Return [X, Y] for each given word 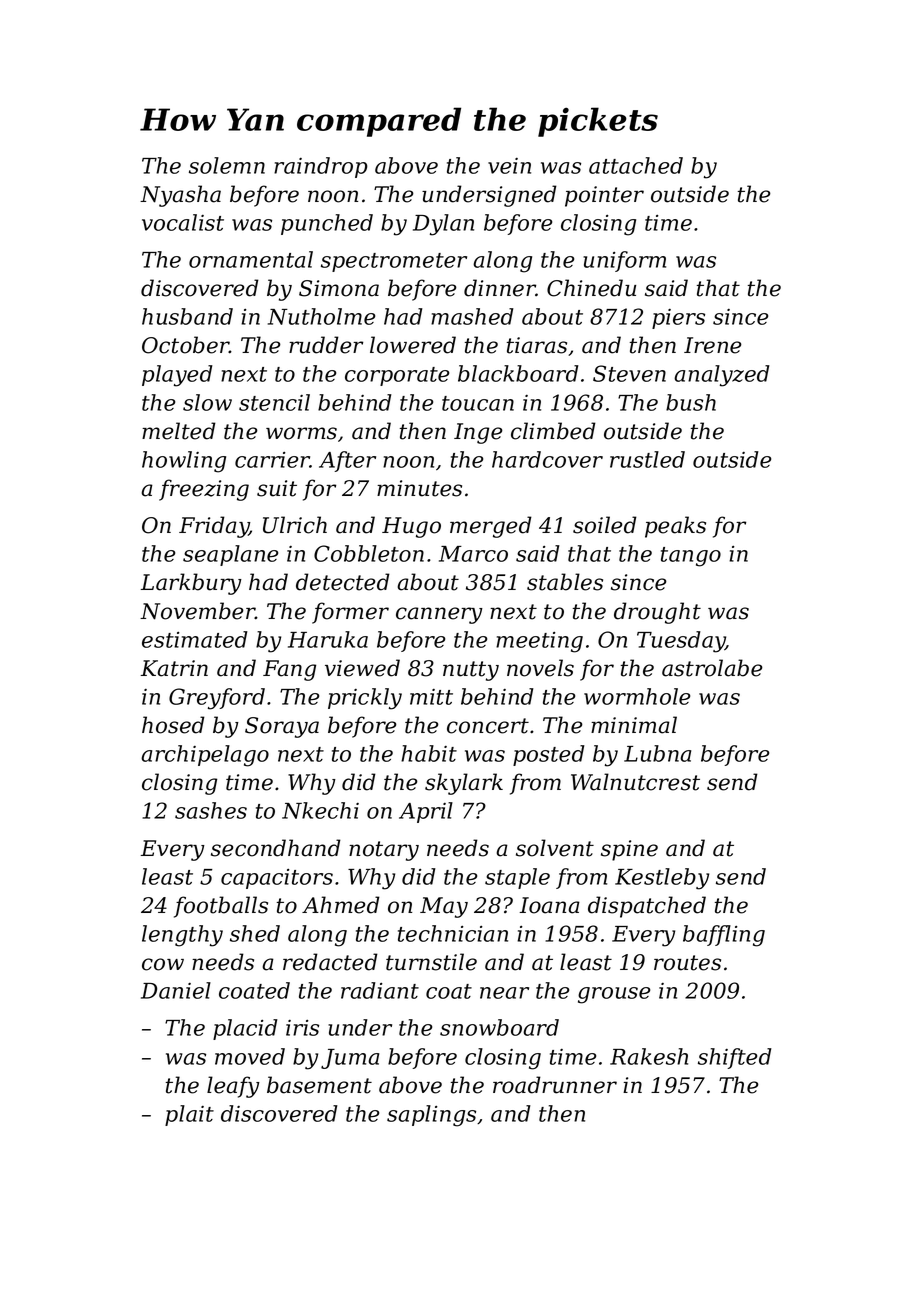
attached [636, 165]
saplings [431, 1116]
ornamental [251, 259]
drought [657, 613]
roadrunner [555, 1085]
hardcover [547, 459]
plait [189, 1115]
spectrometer [394, 262]
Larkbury [191, 584]
